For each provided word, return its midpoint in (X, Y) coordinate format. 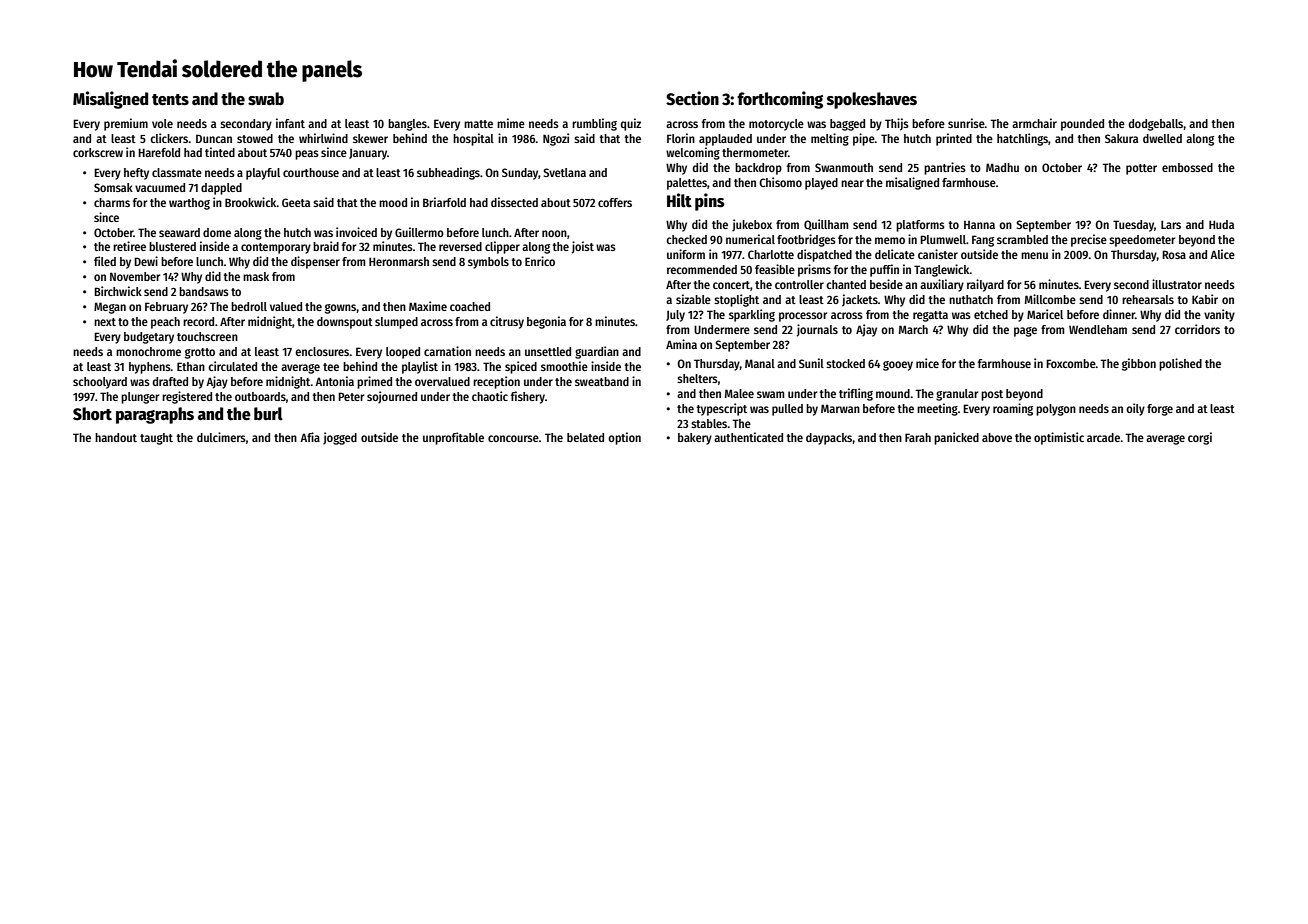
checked (686, 239)
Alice (1222, 254)
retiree (129, 246)
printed (954, 139)
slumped (396, 323)
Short (92, 414)
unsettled (548, 351)
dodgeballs (1156, 125)
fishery (528, 397)
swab (266, 99)
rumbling (594, 124)
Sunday (520, 174)
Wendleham (1098, 329)
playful (263, 174)
